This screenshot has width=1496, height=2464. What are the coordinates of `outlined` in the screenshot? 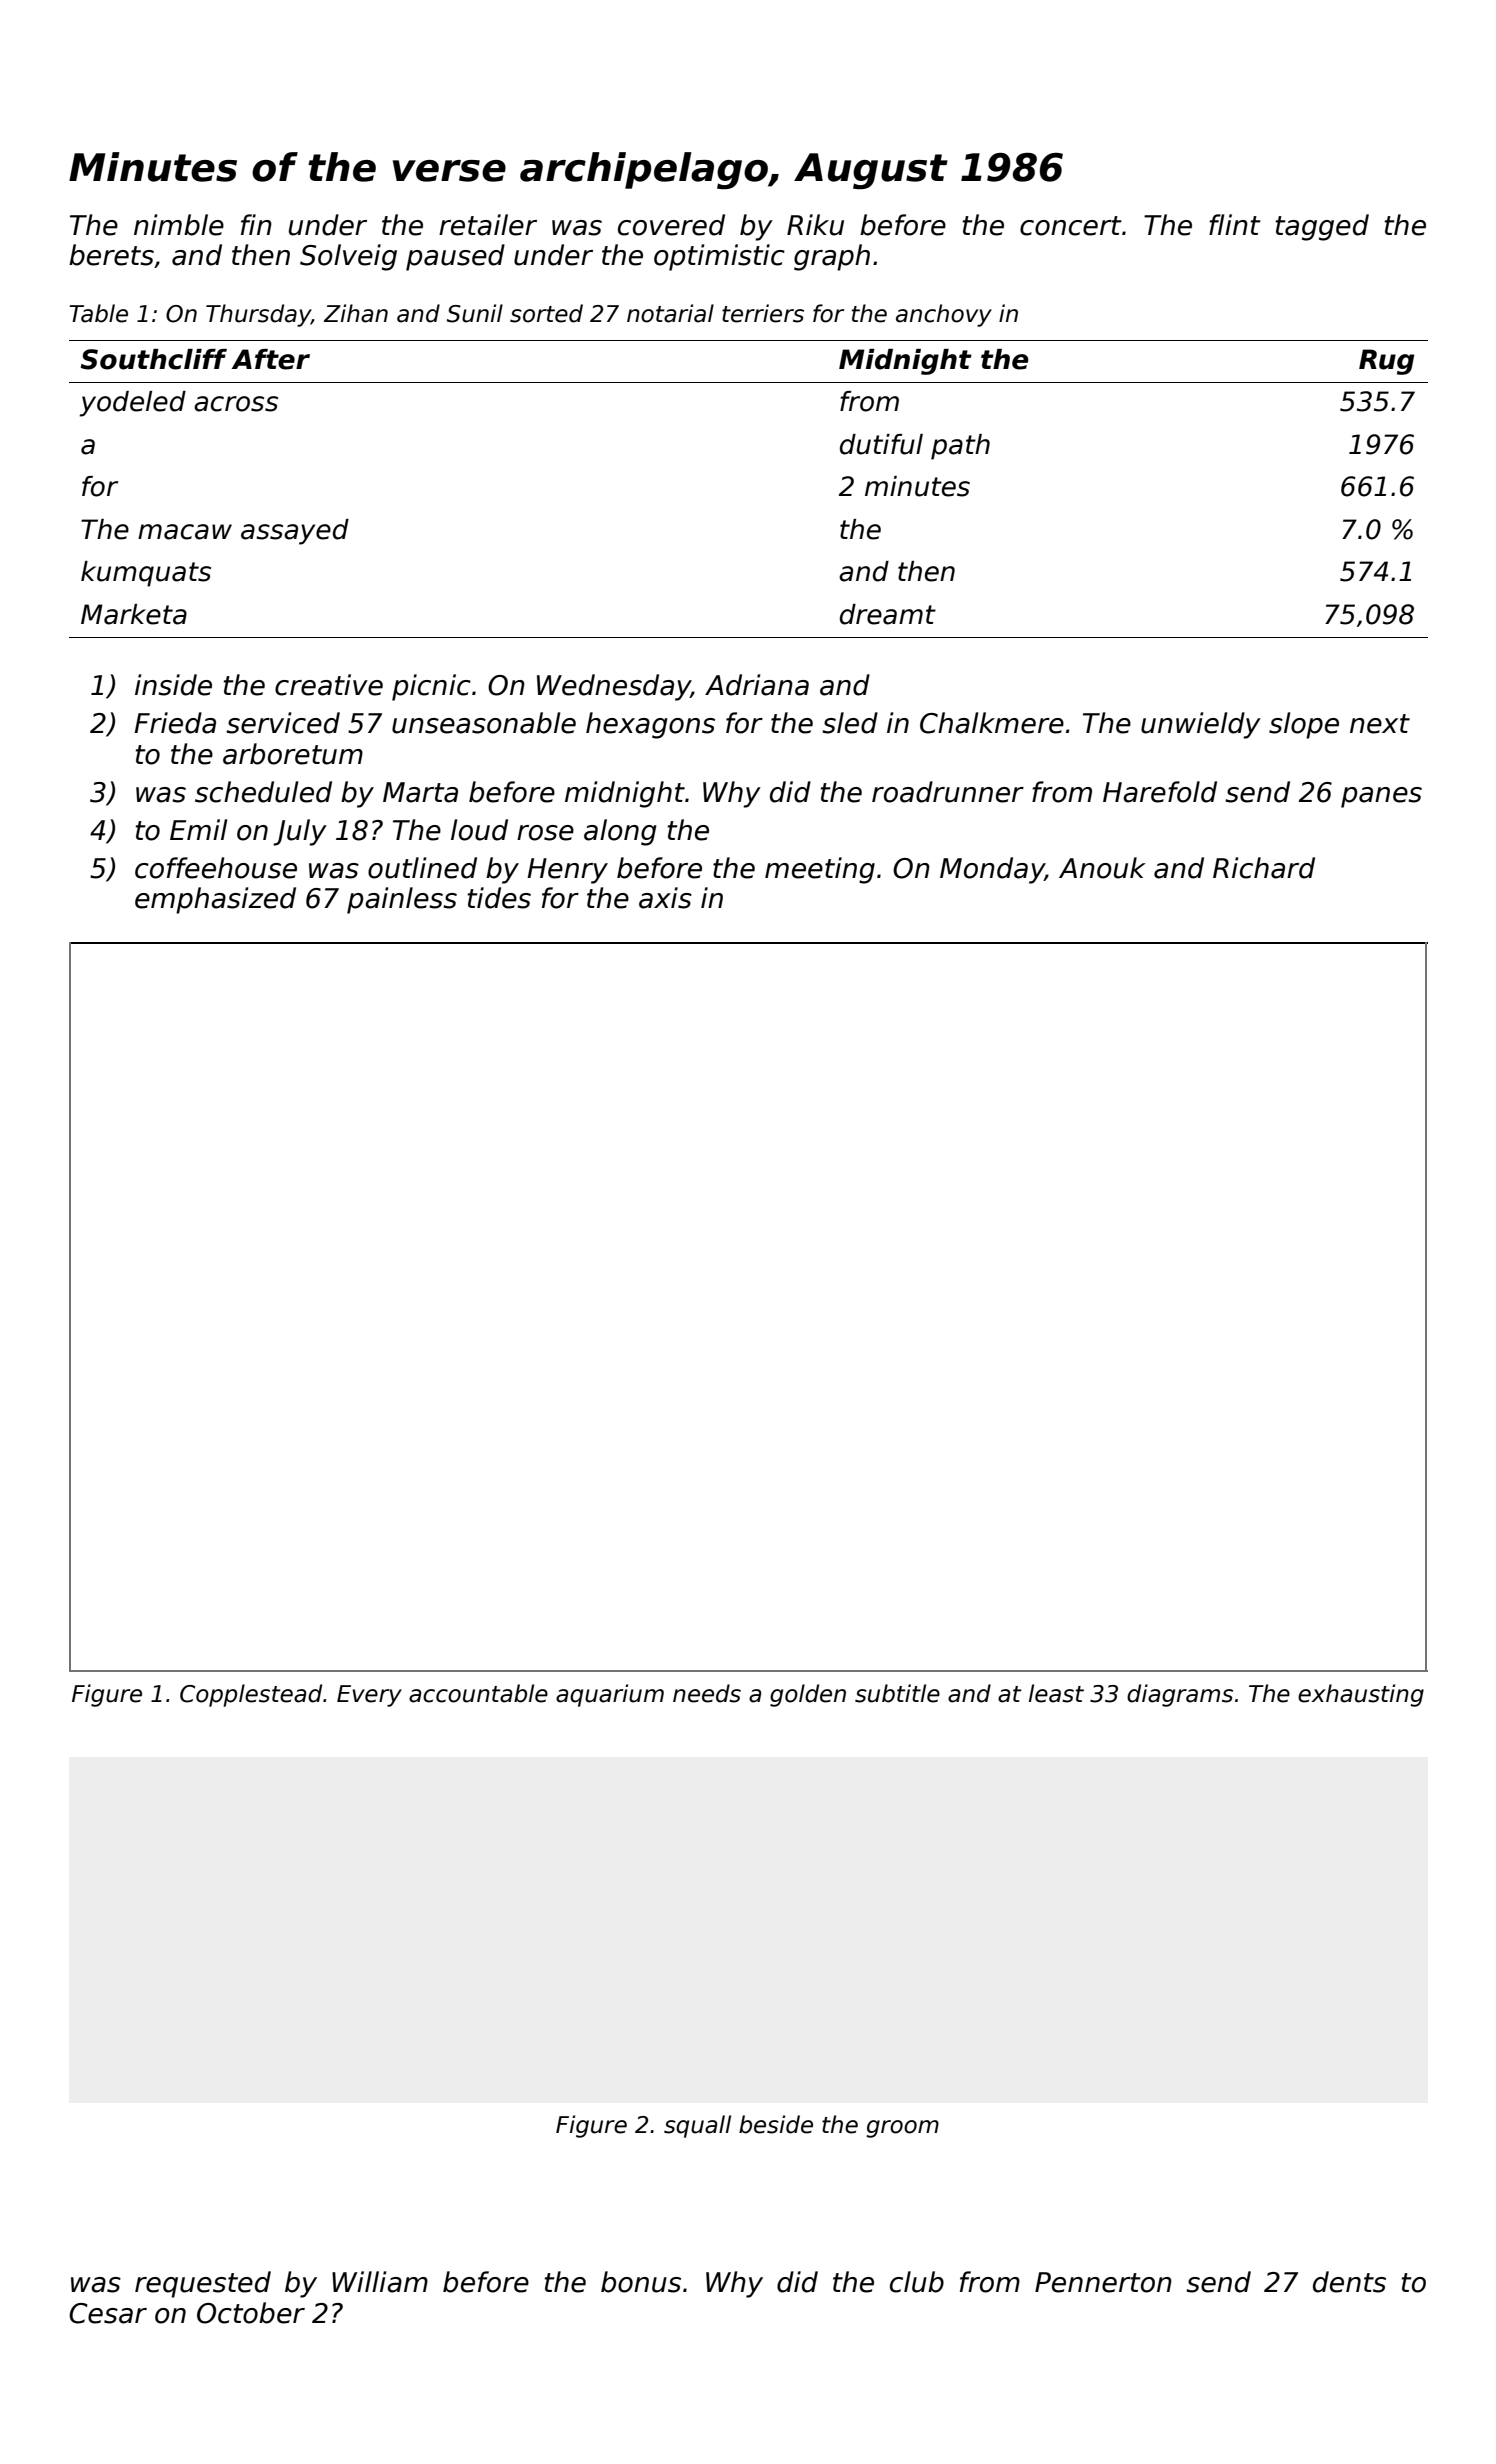 It's located at (422, 868).
